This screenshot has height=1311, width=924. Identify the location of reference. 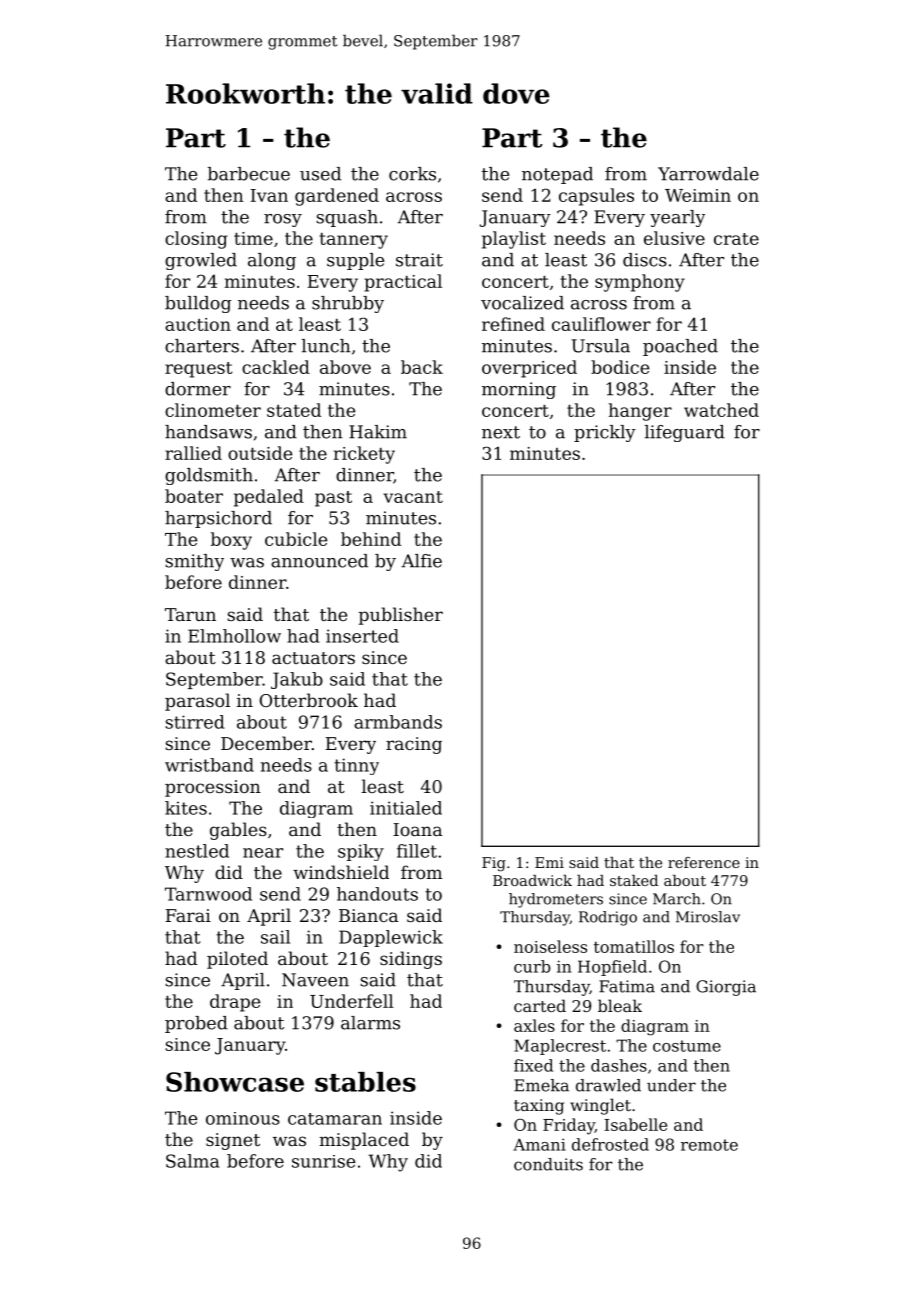
(704, 862).
